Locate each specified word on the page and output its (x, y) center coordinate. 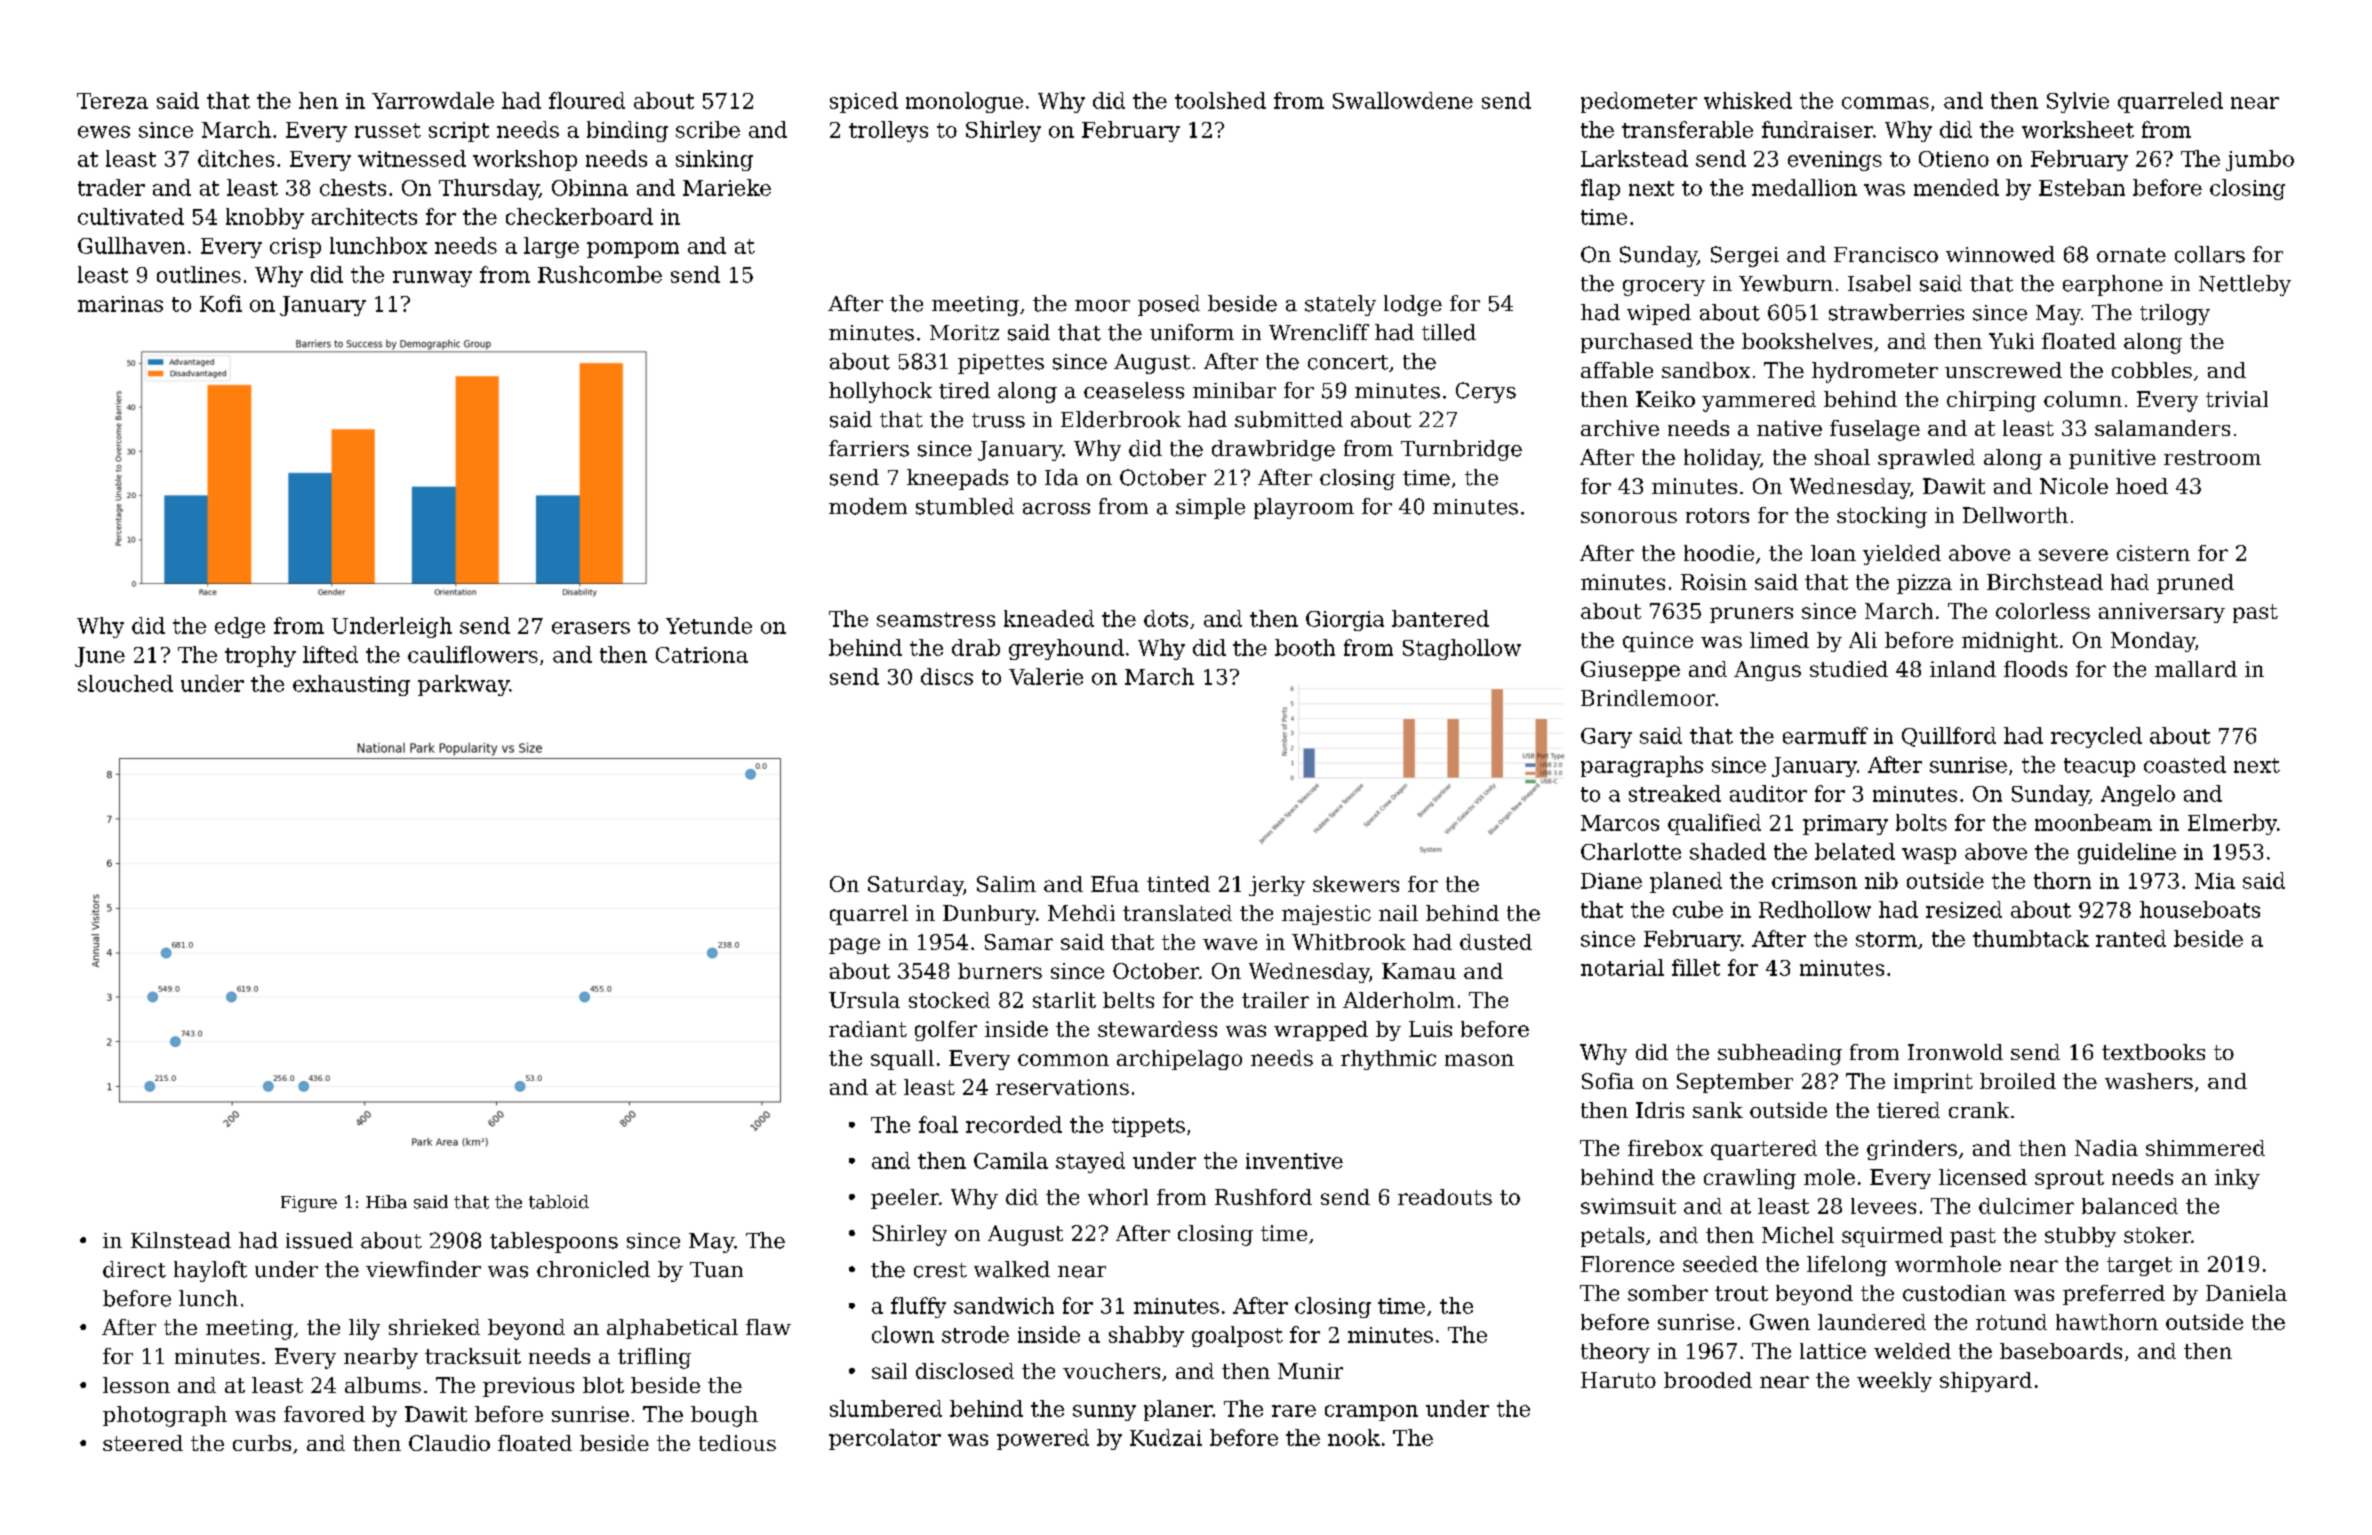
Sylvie (2078, 102)
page (854, 946)
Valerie (1046, 676)
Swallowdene (1403, 100)
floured (587, 100)
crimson (1814, 881)
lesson (136, 1385)
